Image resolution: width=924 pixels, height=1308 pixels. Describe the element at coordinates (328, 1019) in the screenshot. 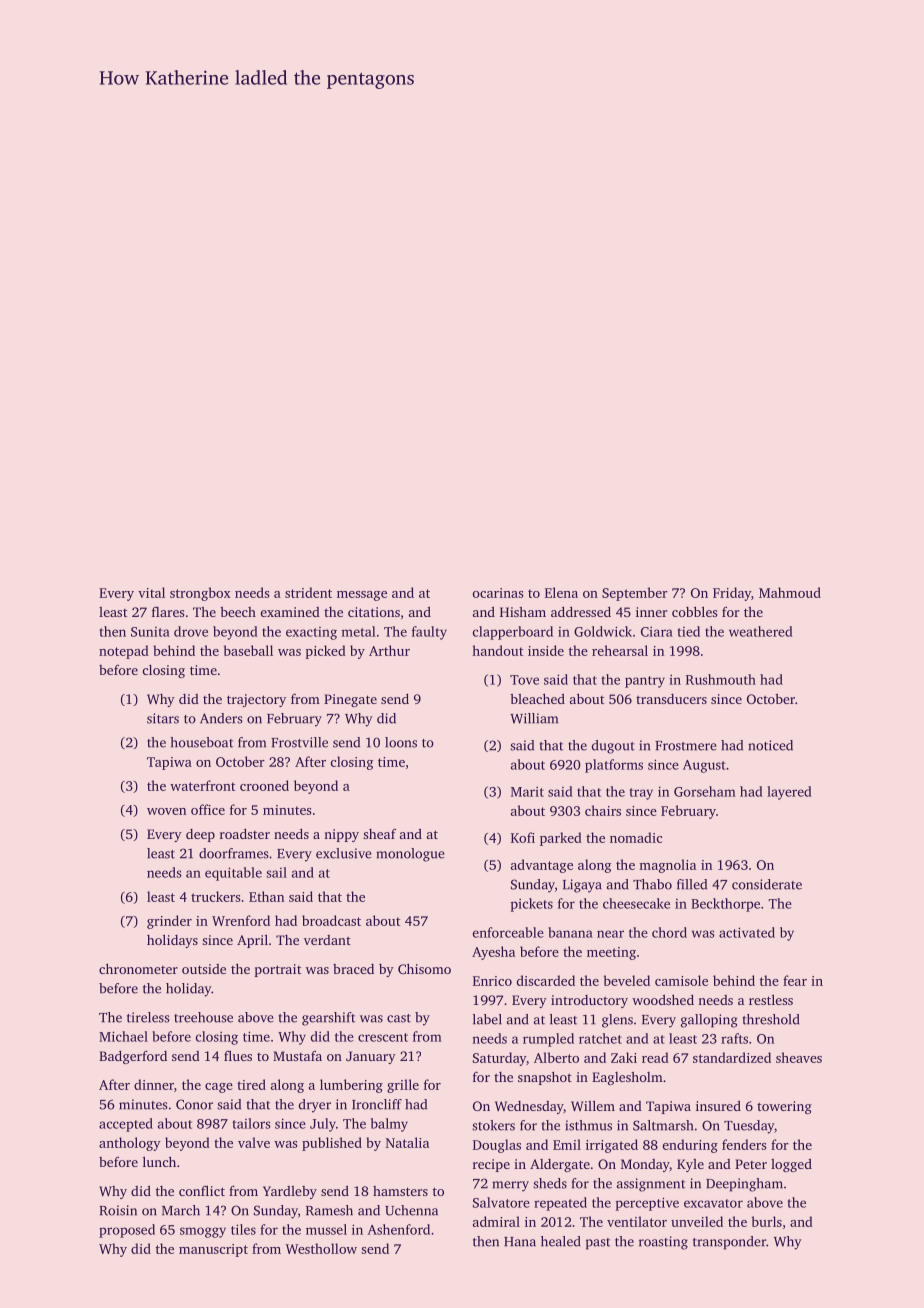

I see `gearshift` at that location.
